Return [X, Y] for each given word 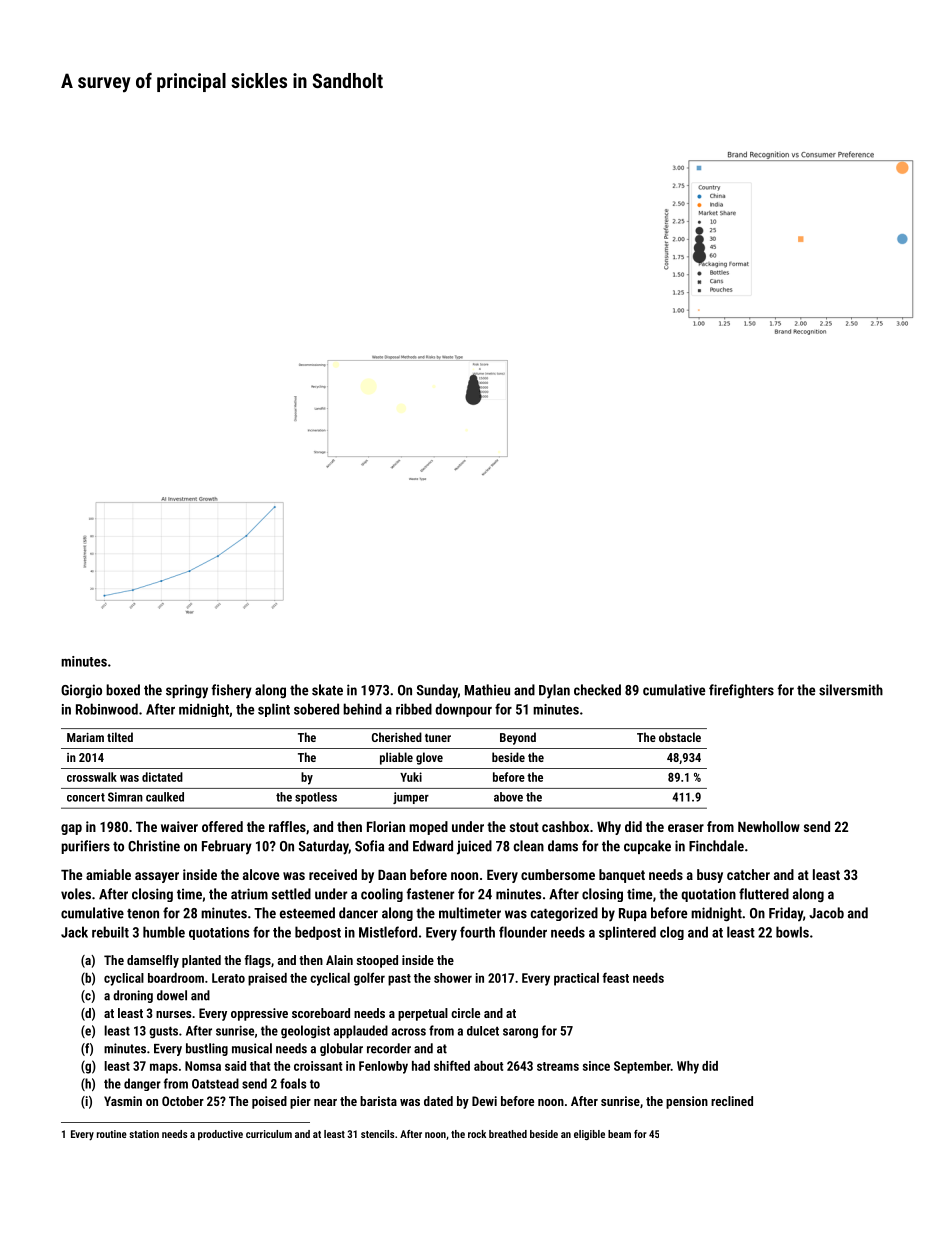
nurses [173, 1014]
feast [615, 977]
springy [187, 691]
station [144, 1134]
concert [86, 797]
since [596, 1066]
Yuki [411, 777]
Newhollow [769, 826]
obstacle [680, 737]
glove [429, 758]
